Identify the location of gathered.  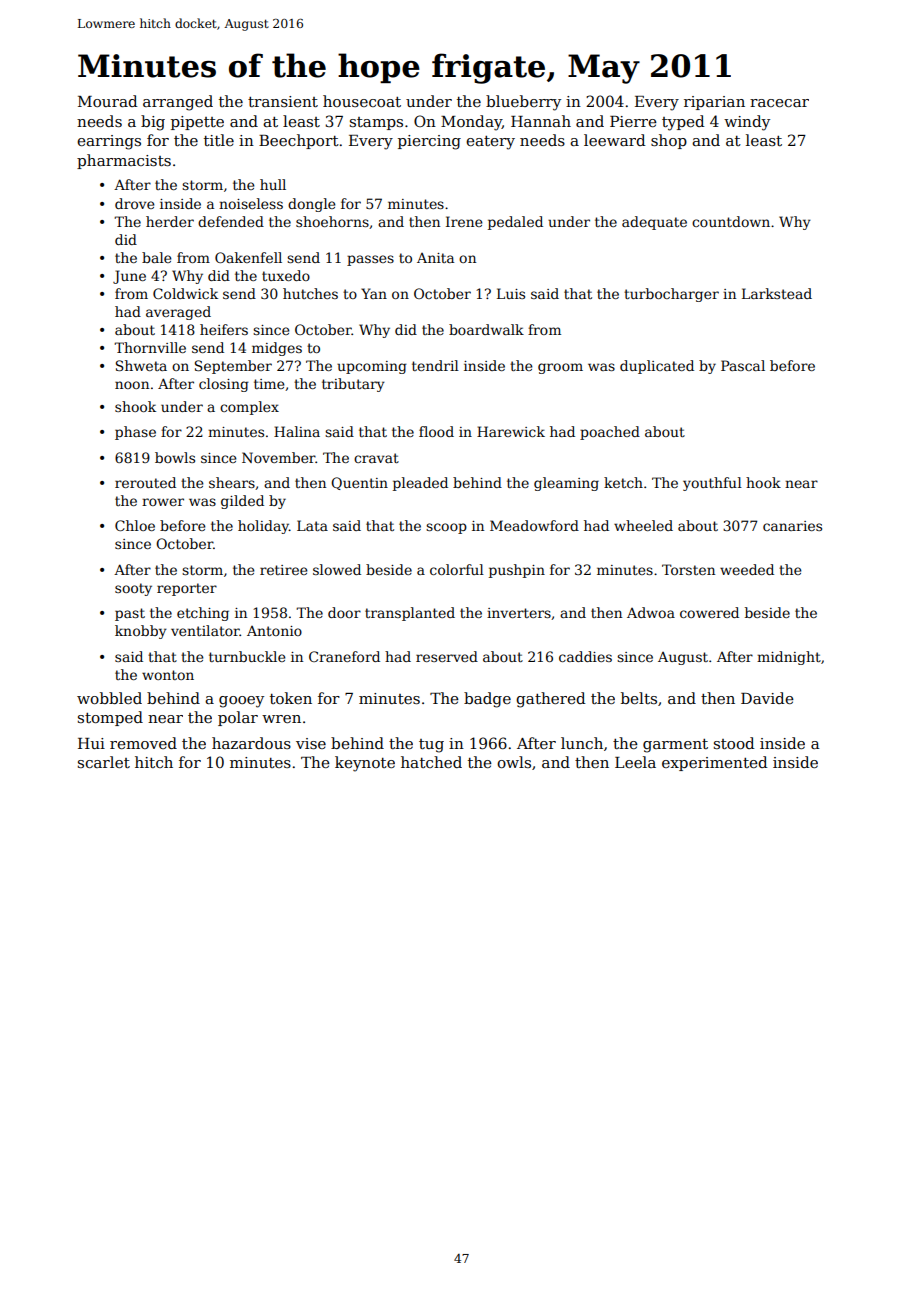
(551, 700).
